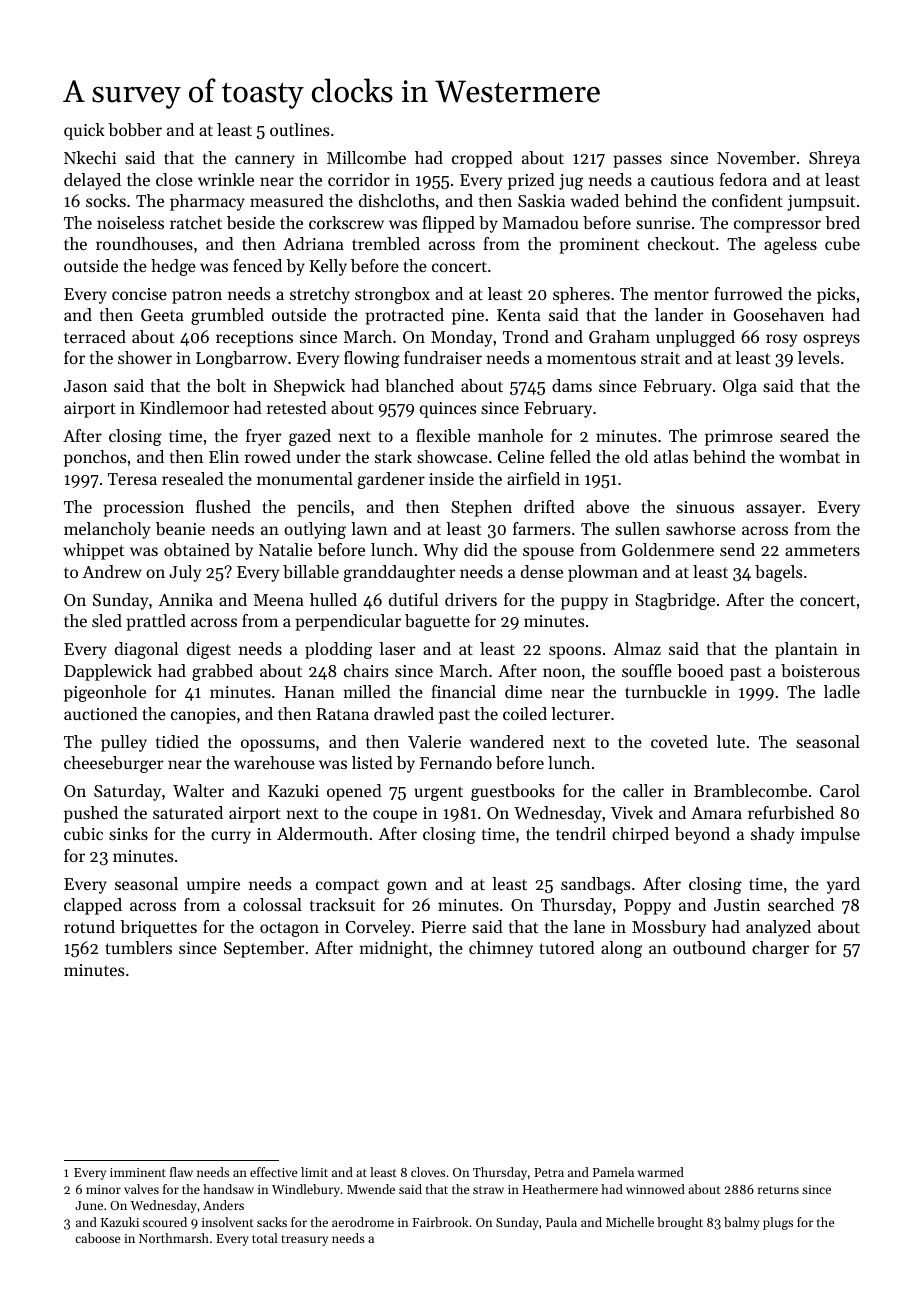  Describe the element at coordinates (482, 159) in the screenshot. I see `cropped` at that location.
